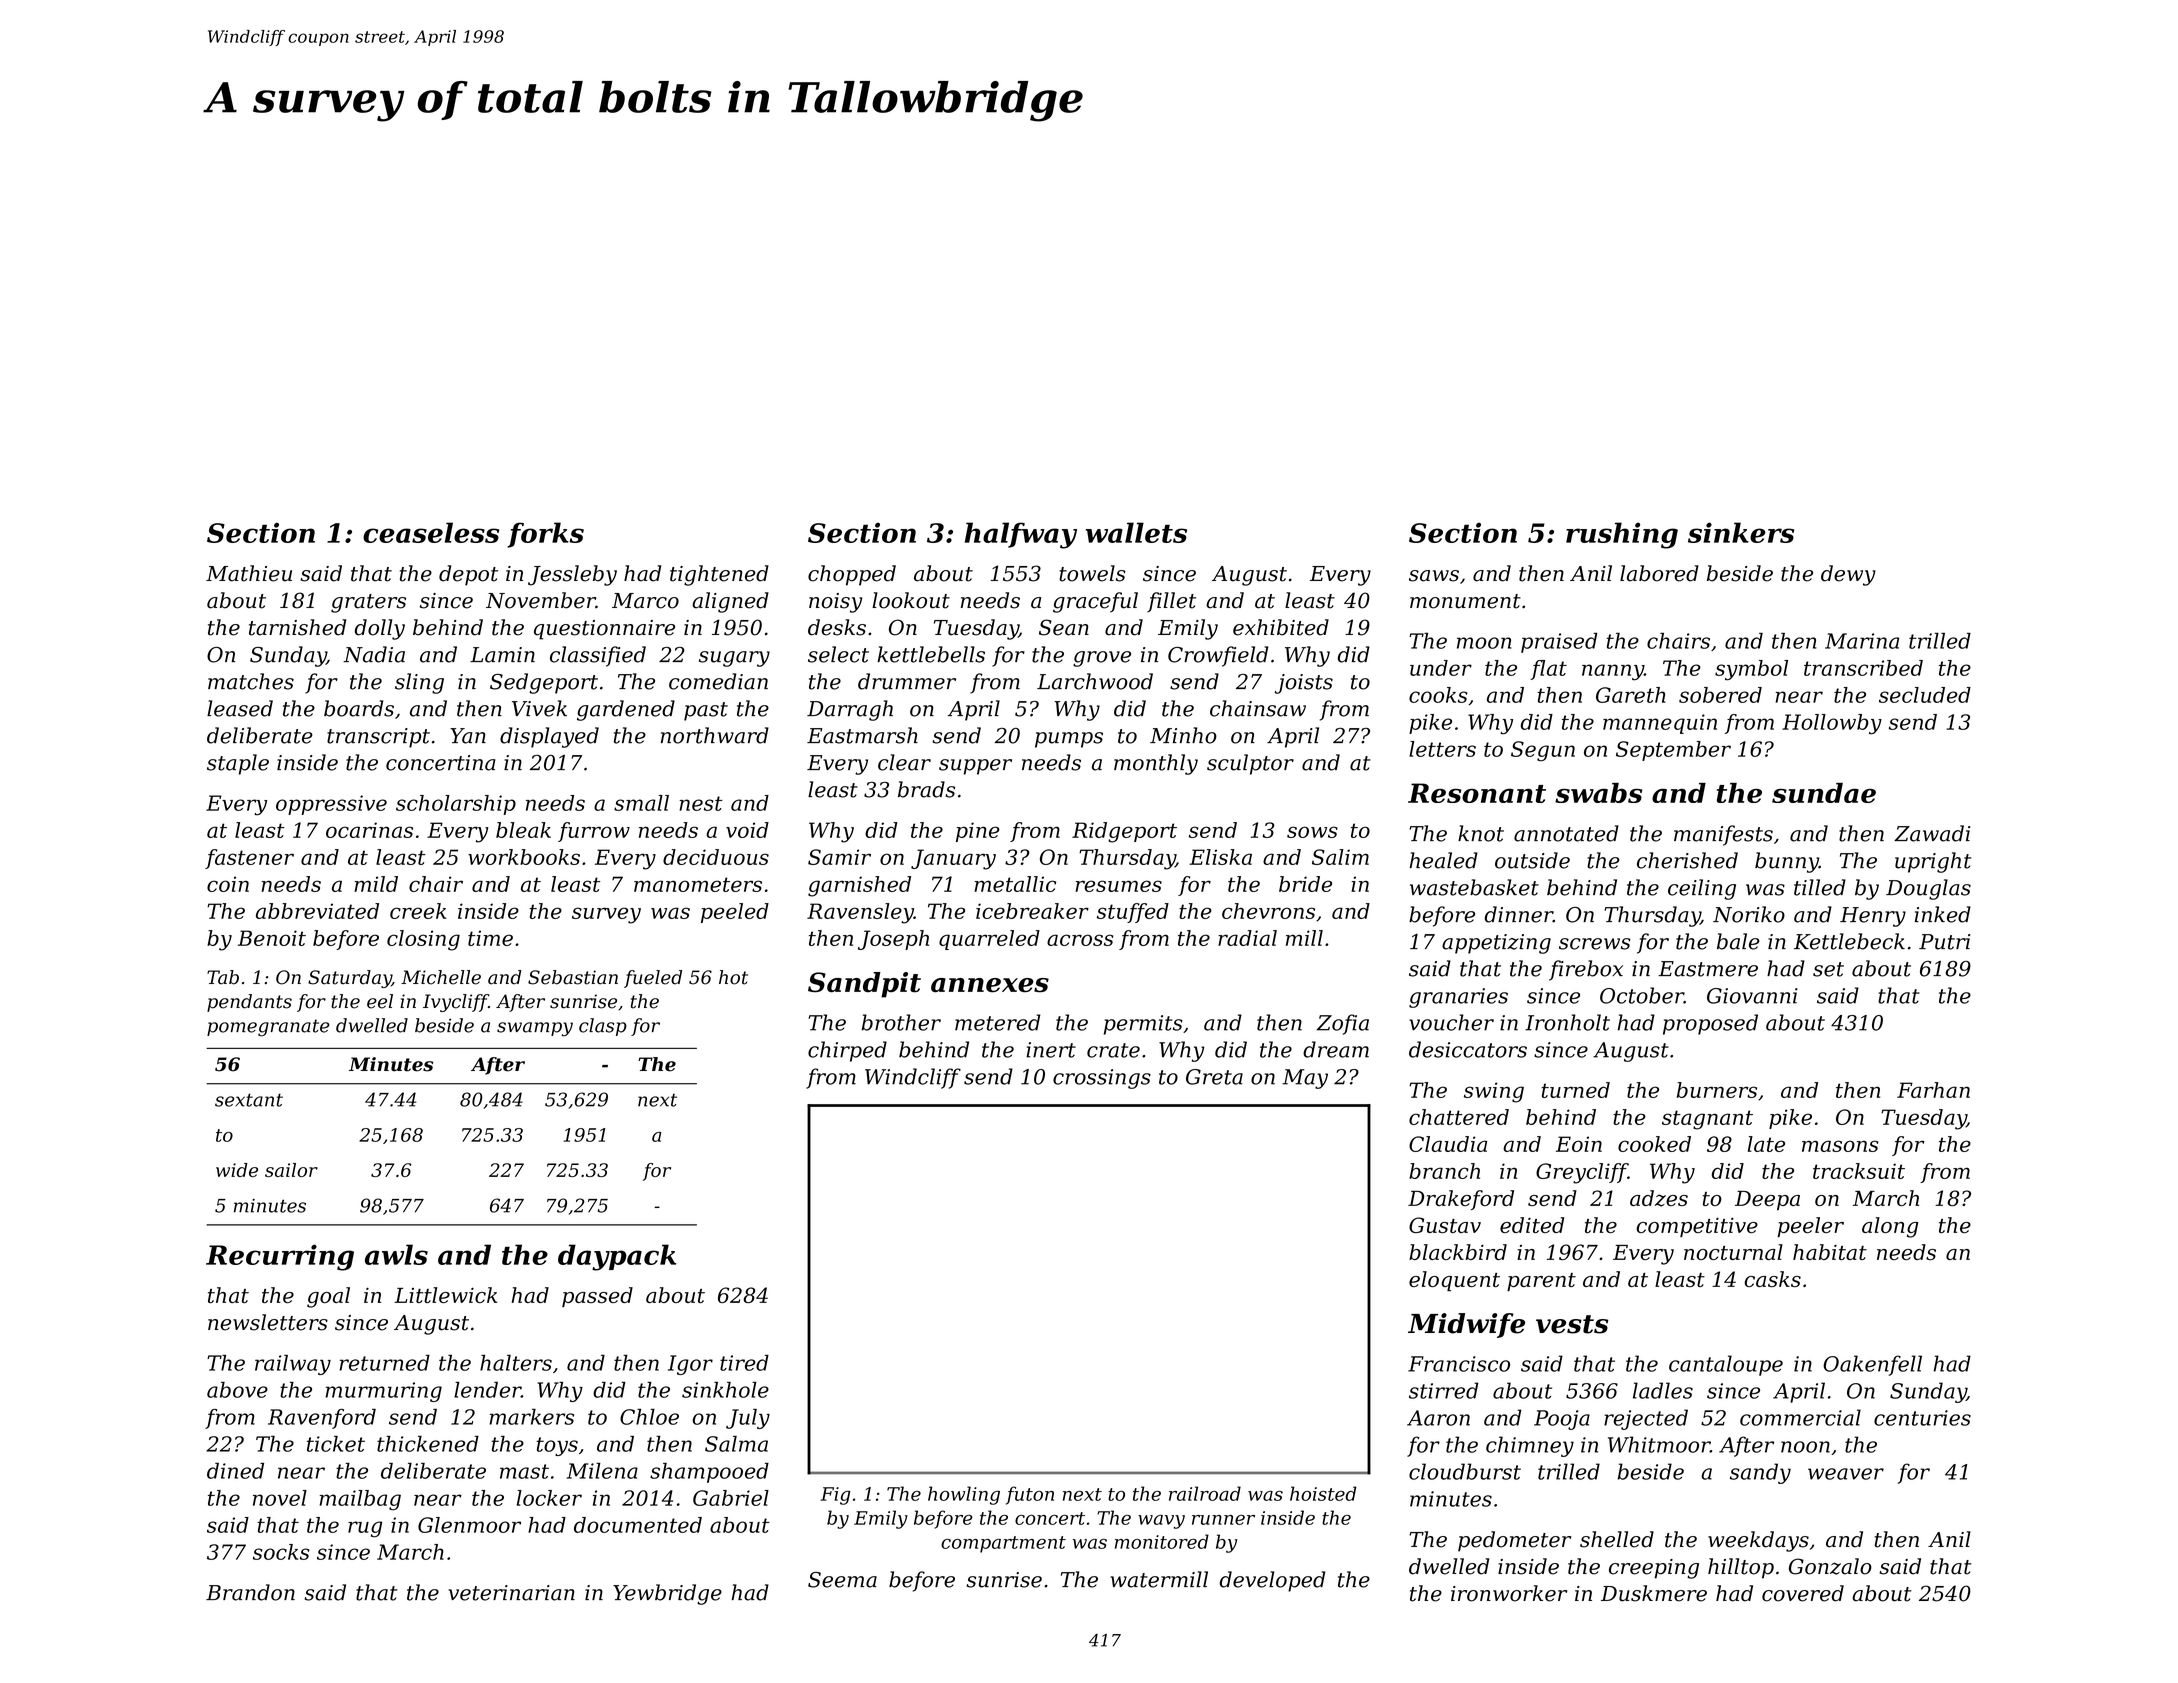 This screenshot has width=2178, height=1683. Describe the element at coordinates (835, 1496) in the screenshot. I see `Fig` at that location.
